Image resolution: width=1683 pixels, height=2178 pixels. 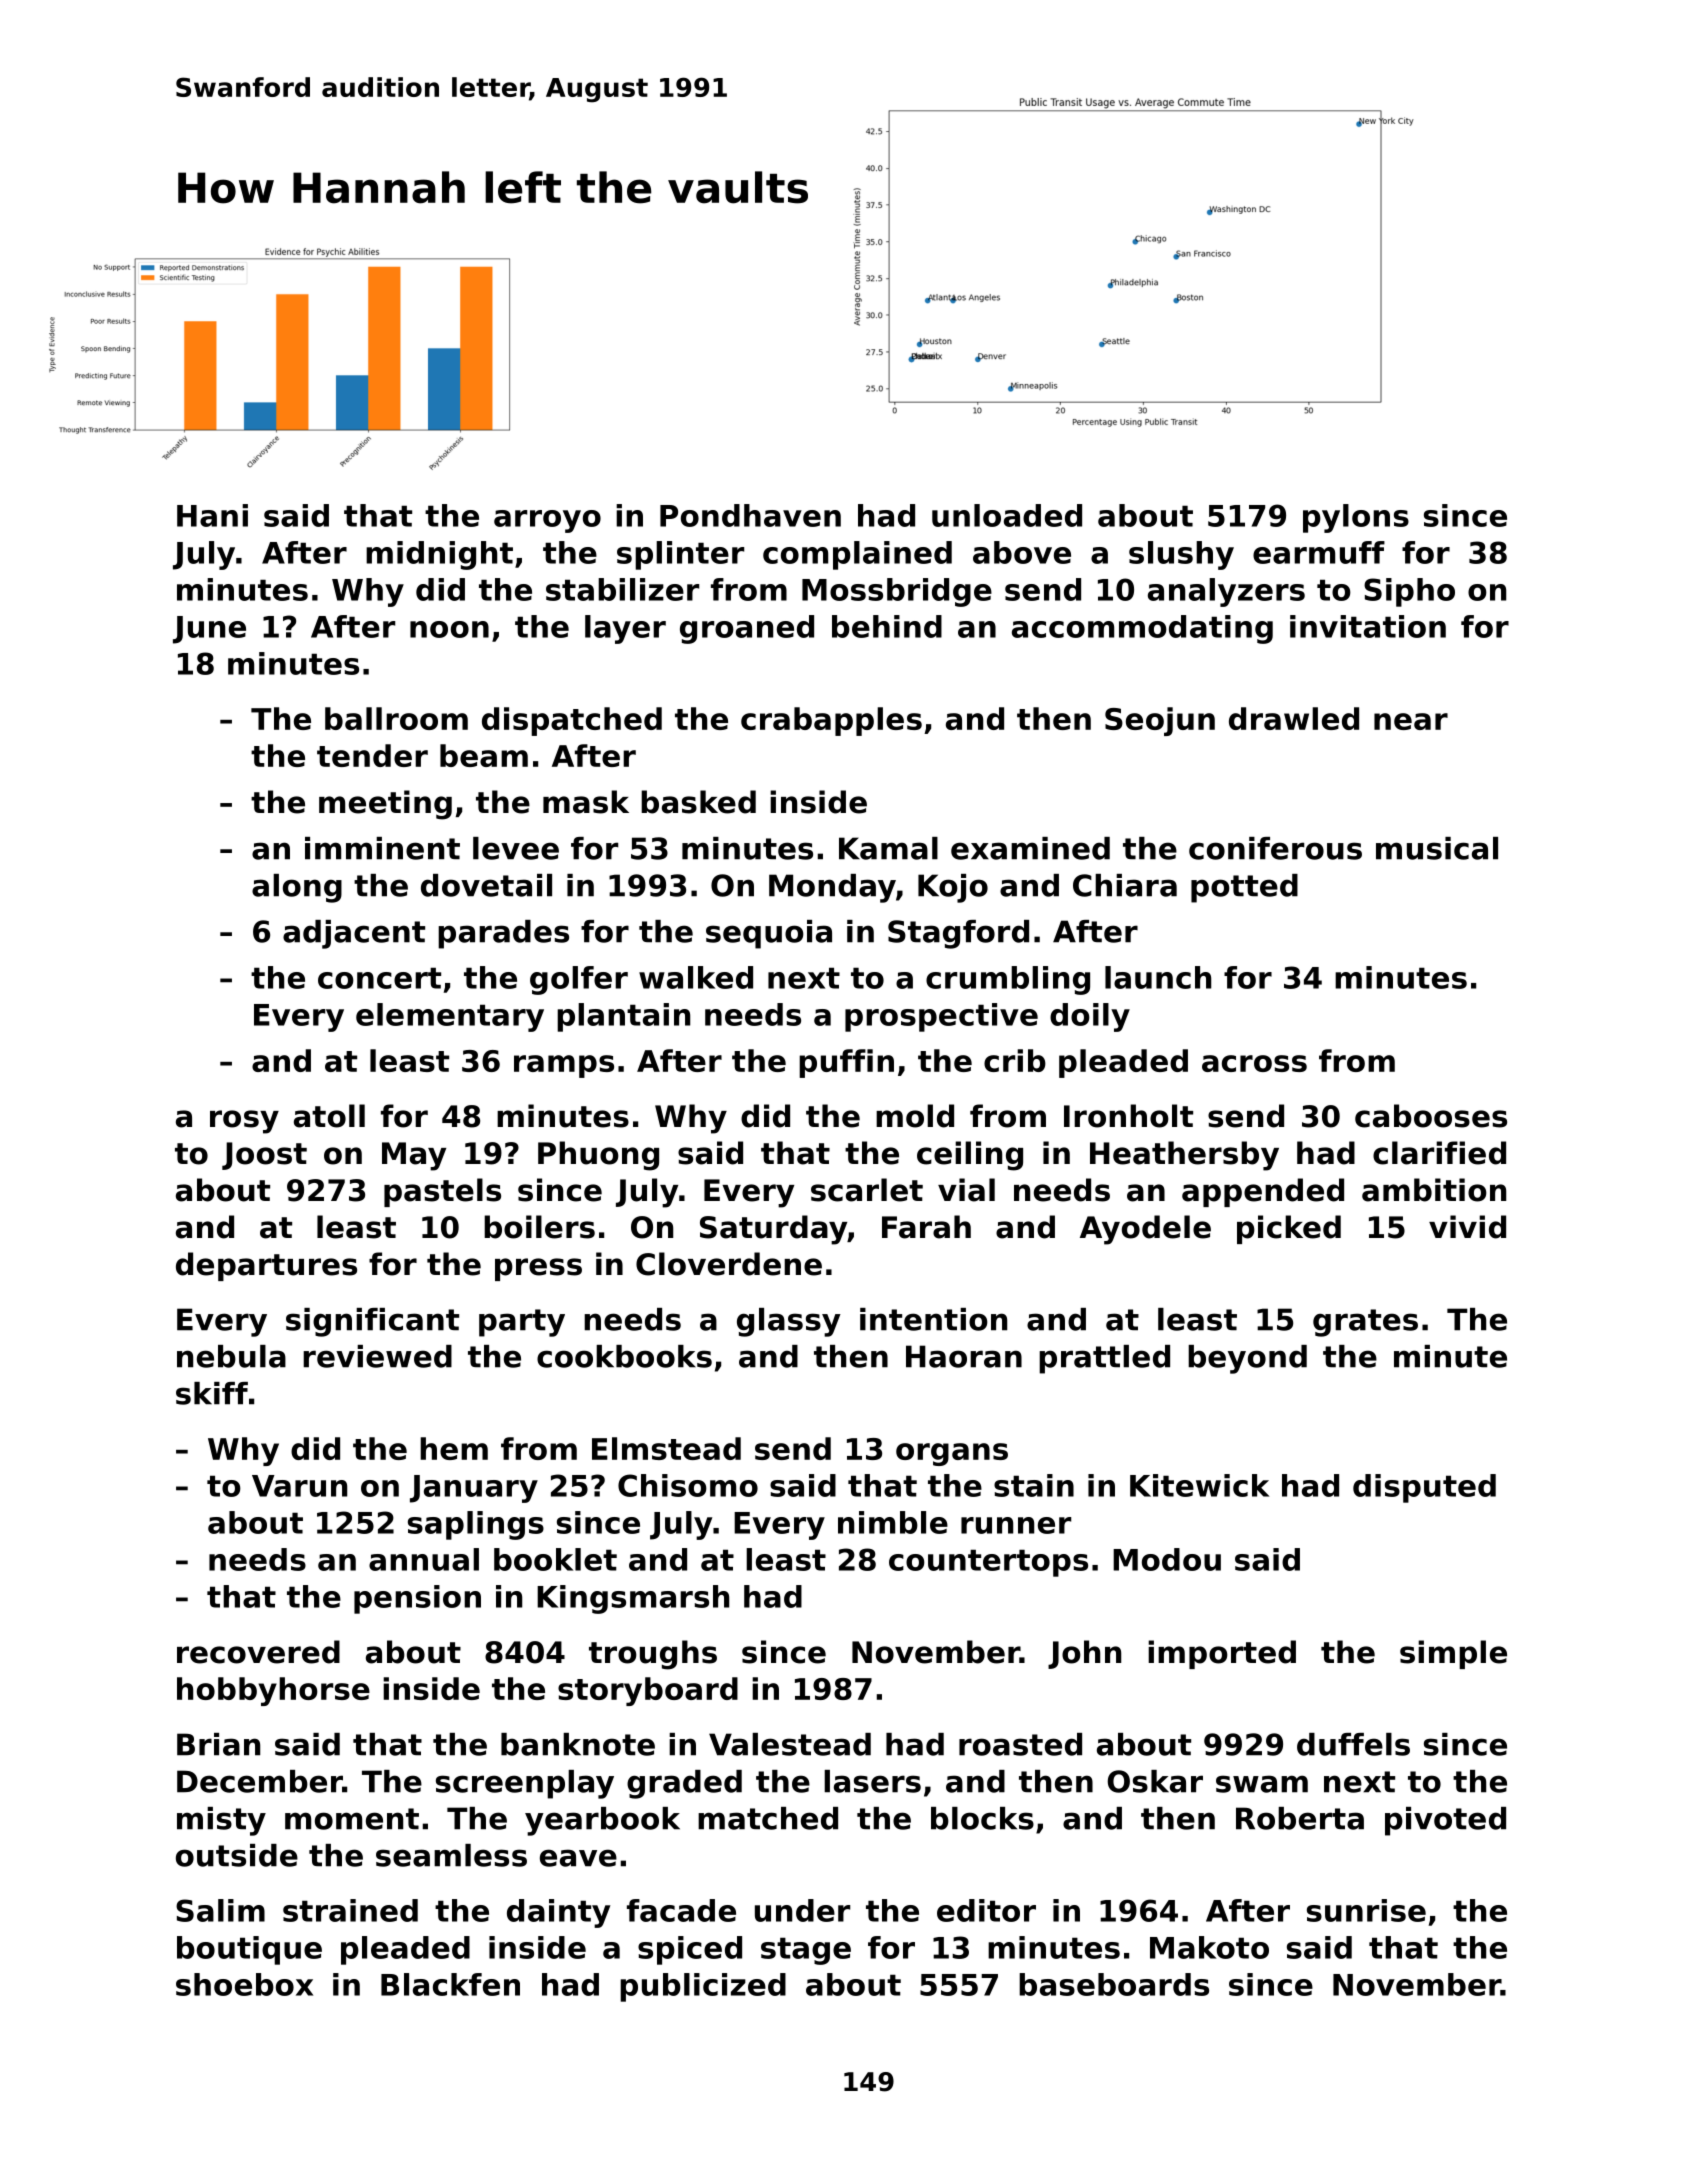 I want to click on under, so click(x=802, y=1910).
